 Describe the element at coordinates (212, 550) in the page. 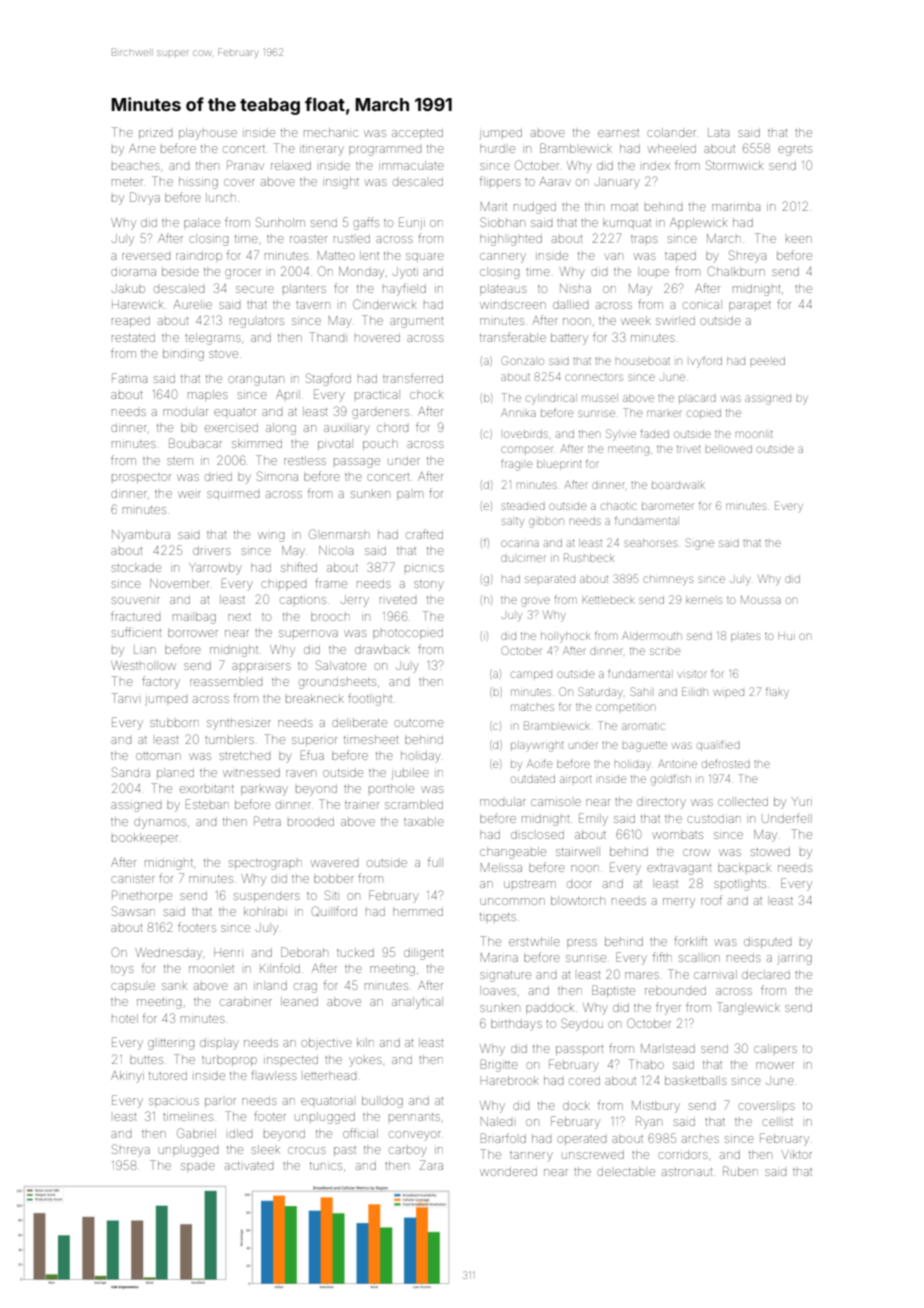

I see `drivers` at that location.
